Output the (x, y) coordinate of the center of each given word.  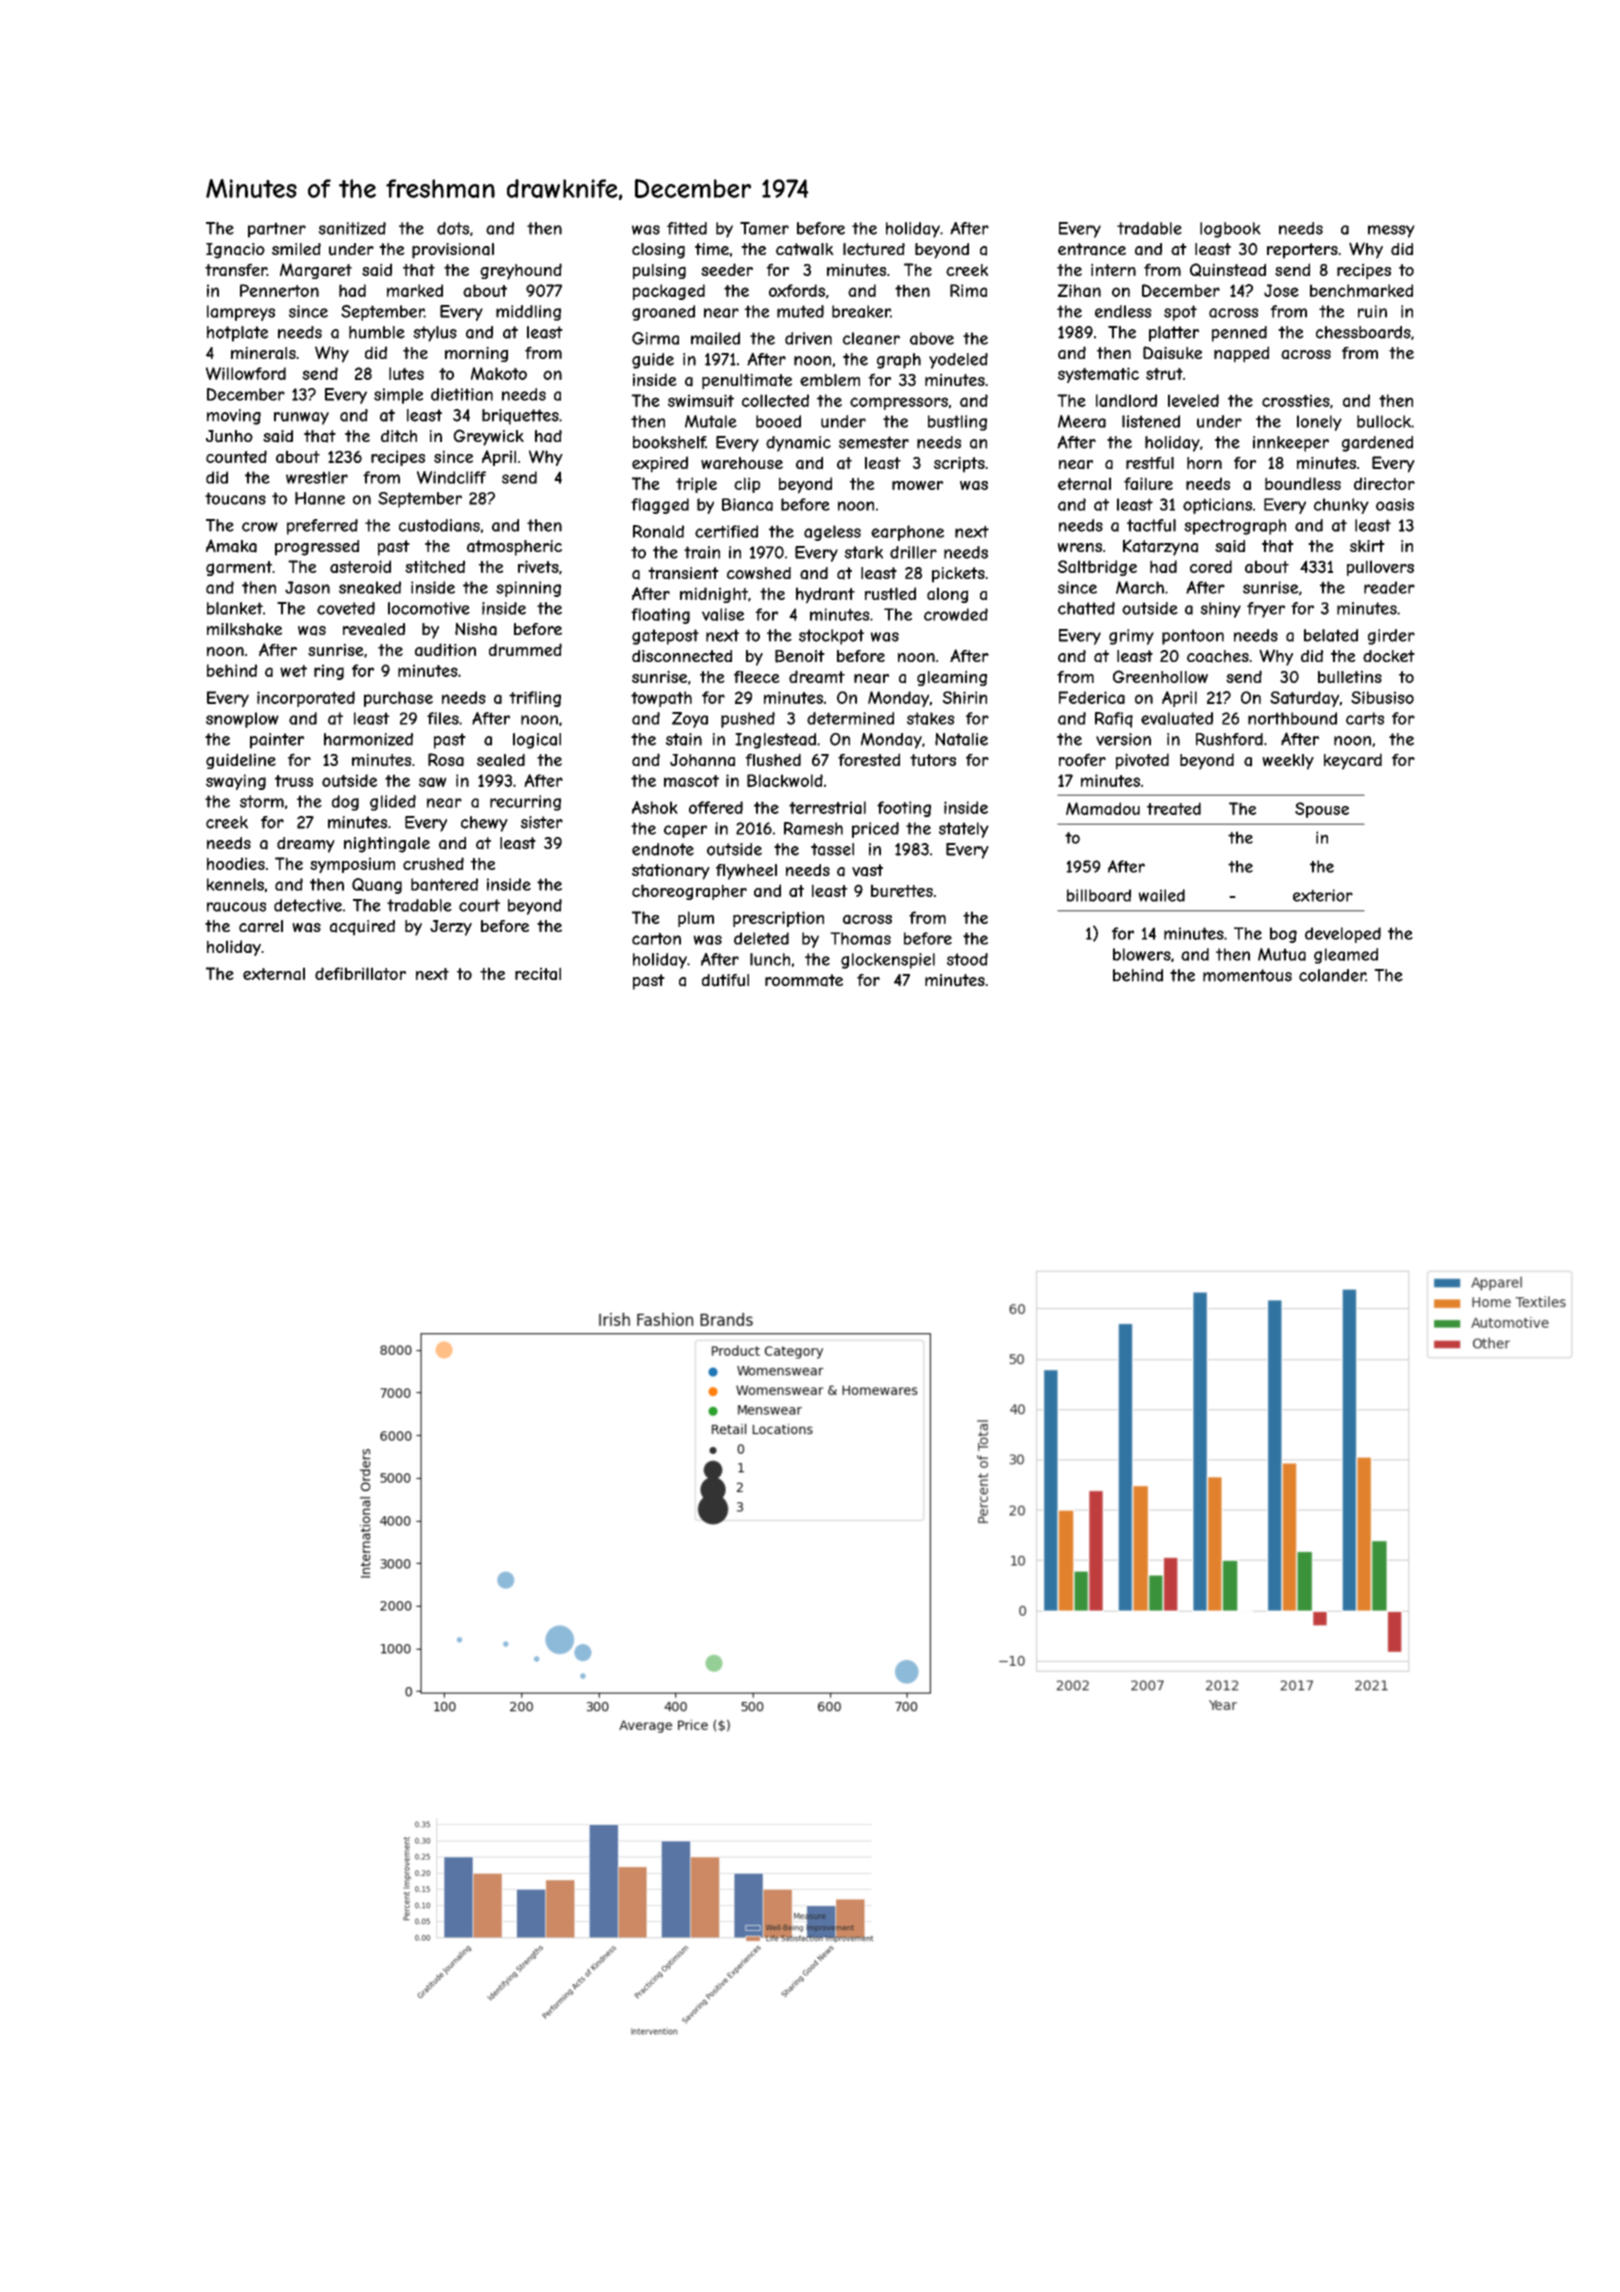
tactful (1151, 525)
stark (863, 552)
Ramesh (813, 828)
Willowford (246, 373)
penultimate (747, 381)
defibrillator (360, 973)
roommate (804, 980)
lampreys (241, 313)
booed (778, 421)
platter (1174, 334)
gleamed (1346, 956)
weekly (1288, 762)
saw (433, 782)
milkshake (244, 629)
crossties (1296, 400)
